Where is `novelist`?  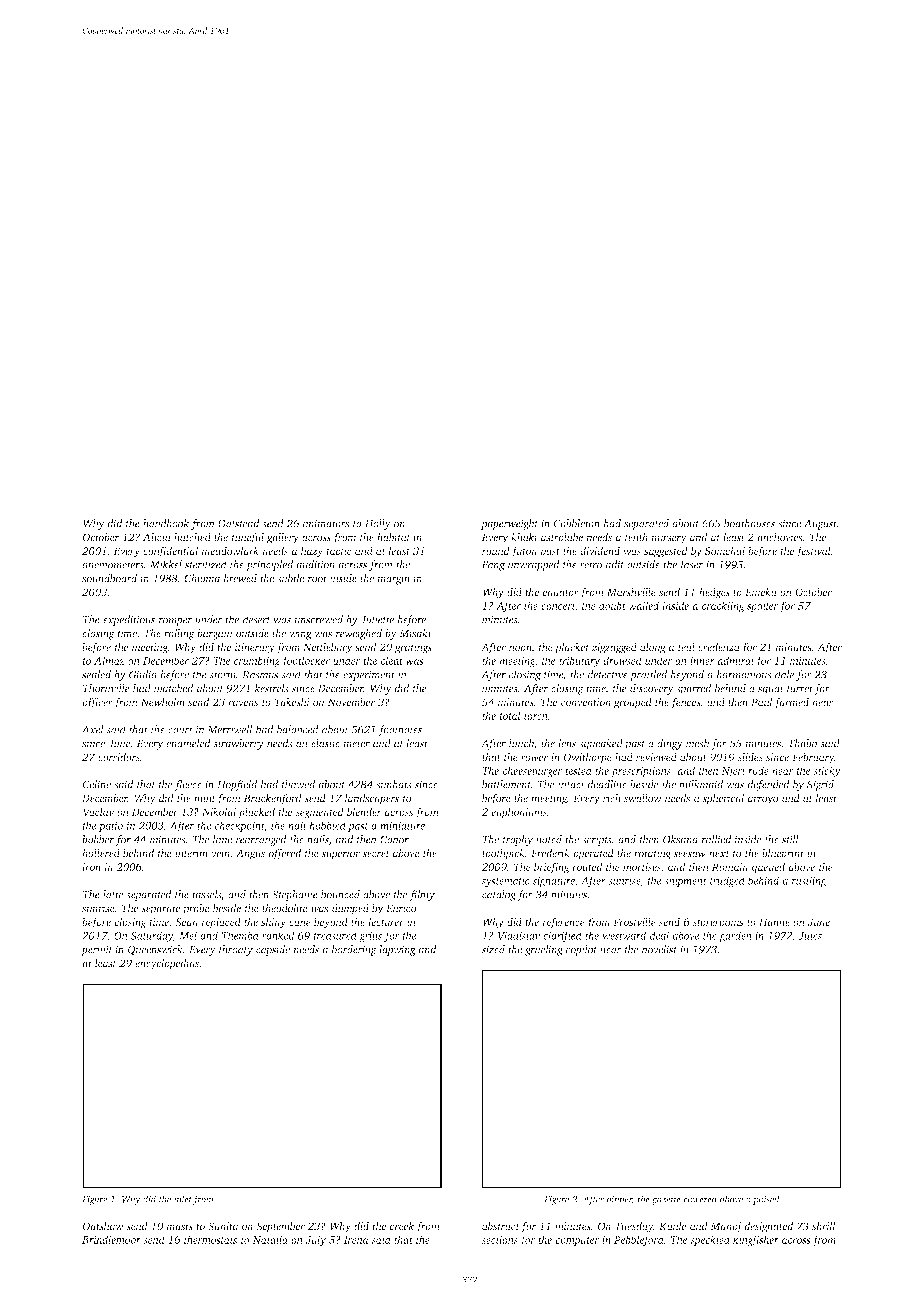
novelist is located at coordinates (660, 949).
